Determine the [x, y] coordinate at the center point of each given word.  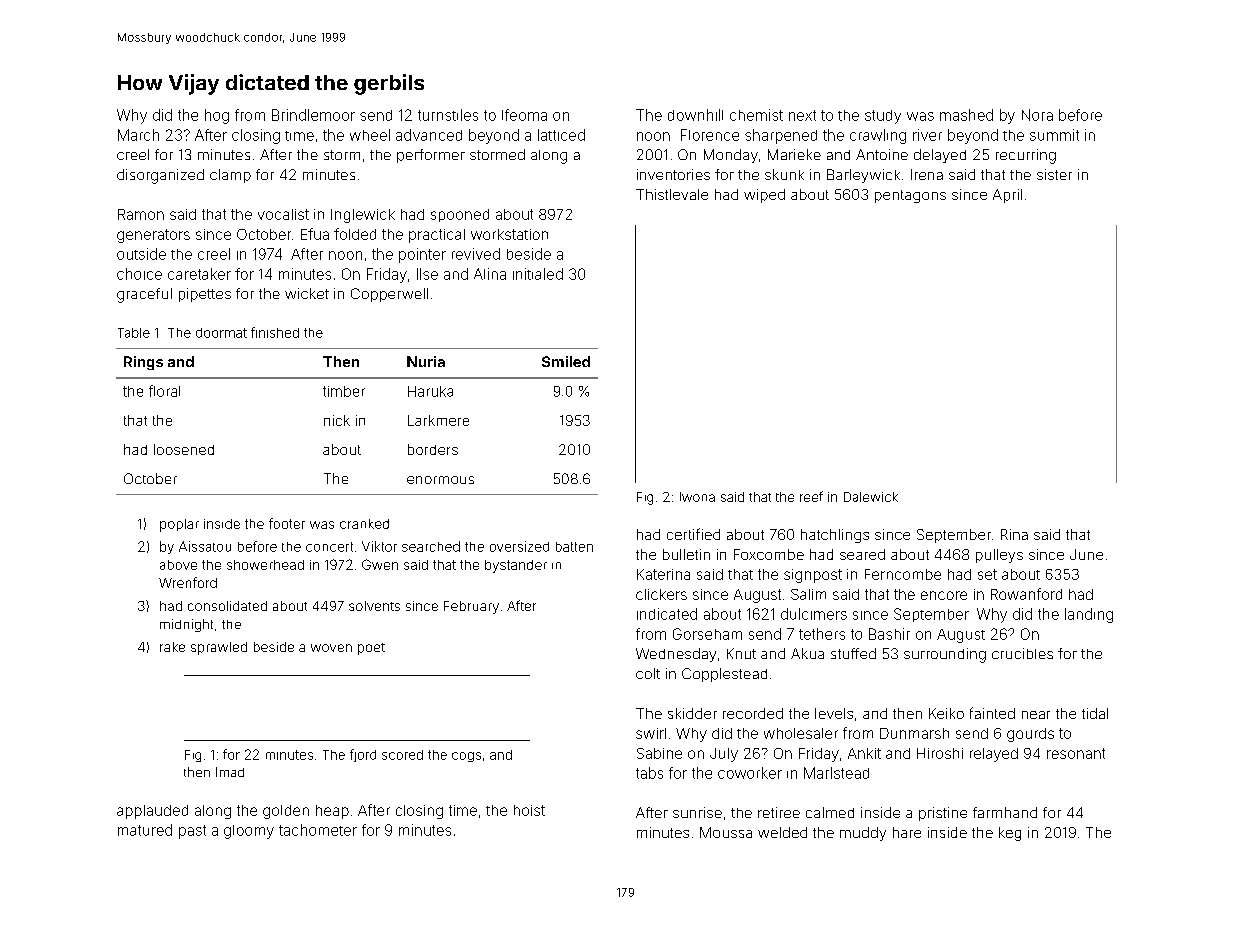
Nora [1037, 115]
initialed [538, 274]
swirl [651, 733]
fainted [992, 713]
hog [217, 116]
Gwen [380, 564]
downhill [695, 115]
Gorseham [707, 634]
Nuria [426, 361]
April [1007, 196]
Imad [230, 772]
